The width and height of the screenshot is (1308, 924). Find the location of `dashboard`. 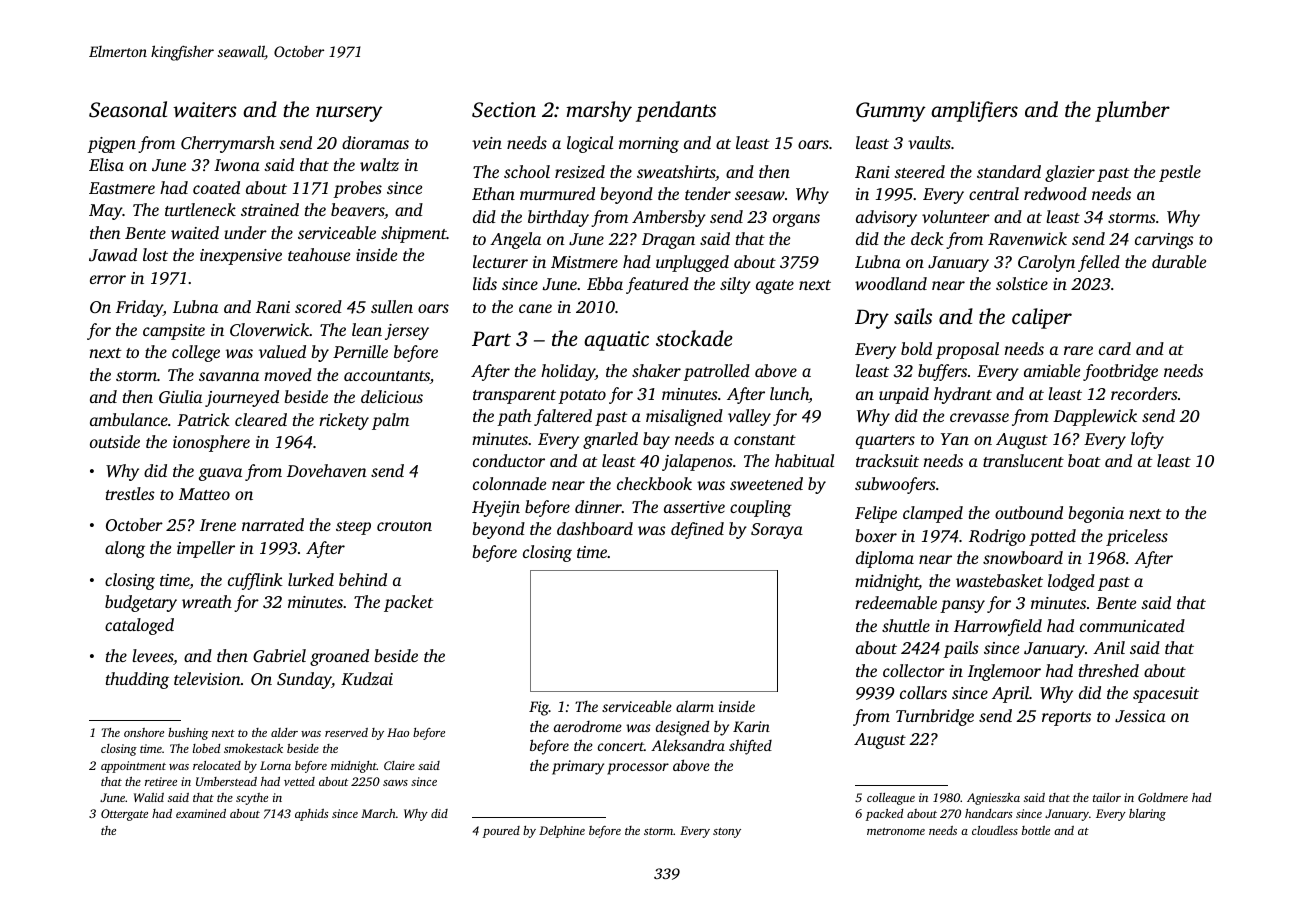

dashboard is located at coordinates (595, 528).
